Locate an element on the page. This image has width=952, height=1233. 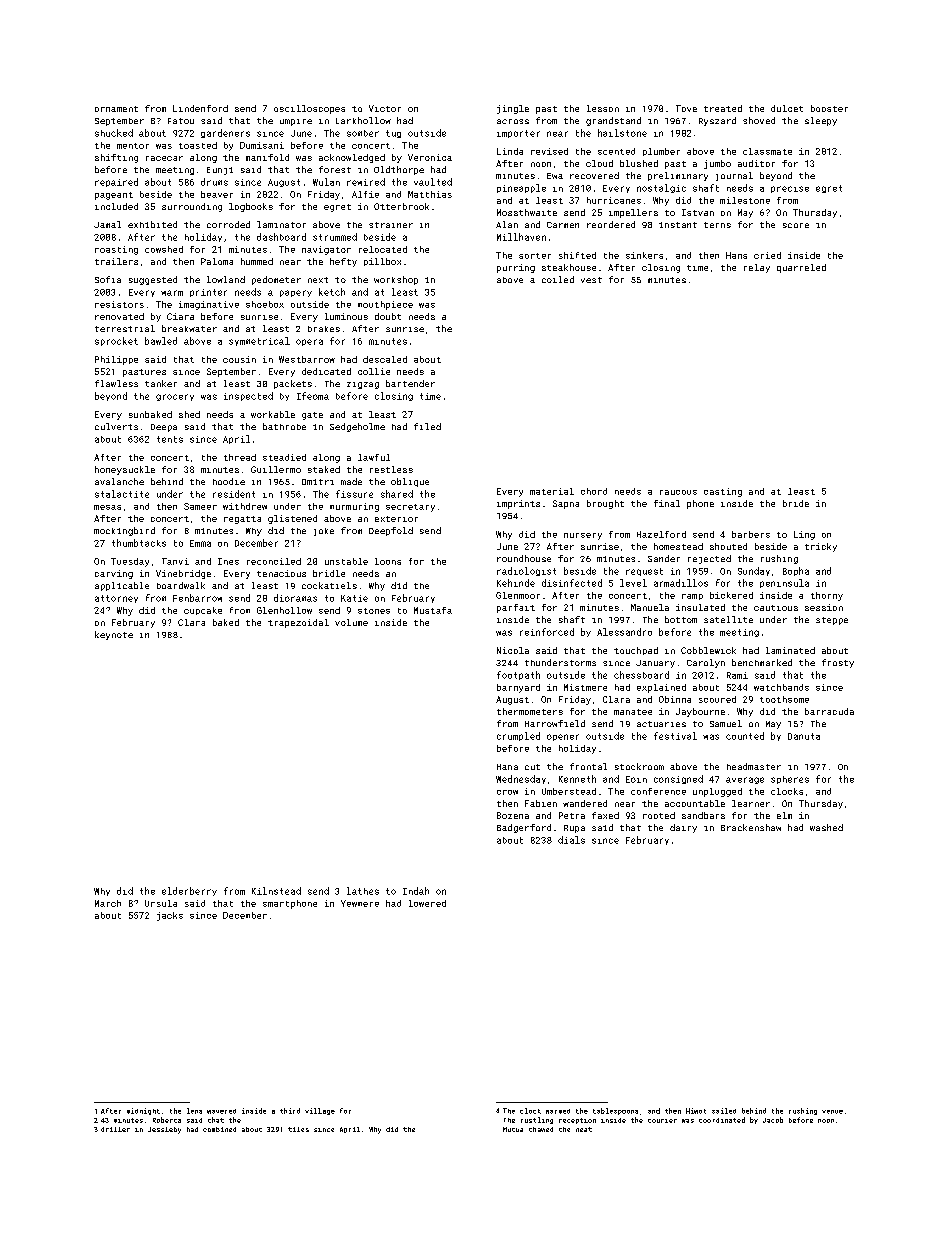
nursery is located at coordinates (583, 536).
